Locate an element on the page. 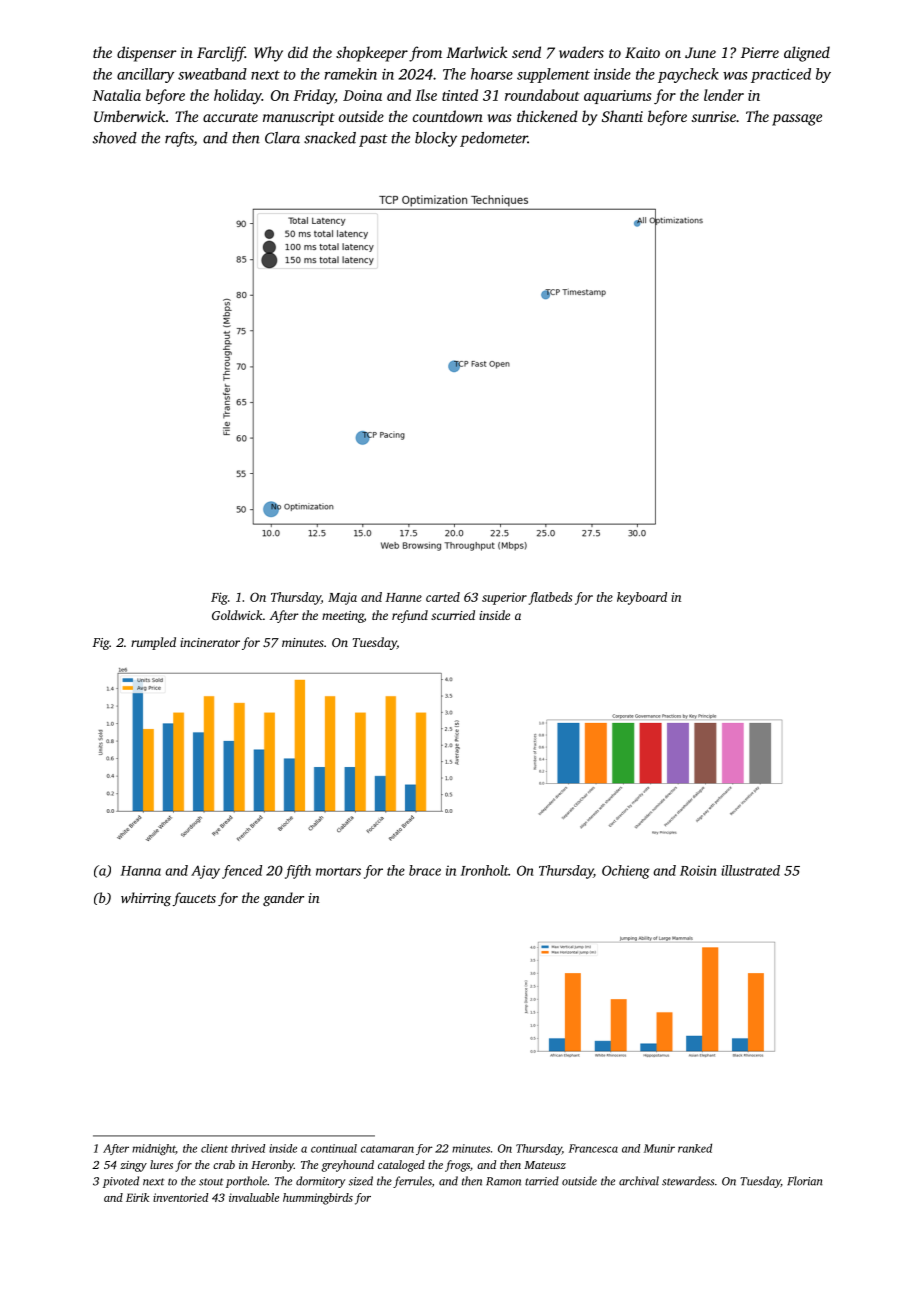  inventoried is located at coordinates (180, 1197).
